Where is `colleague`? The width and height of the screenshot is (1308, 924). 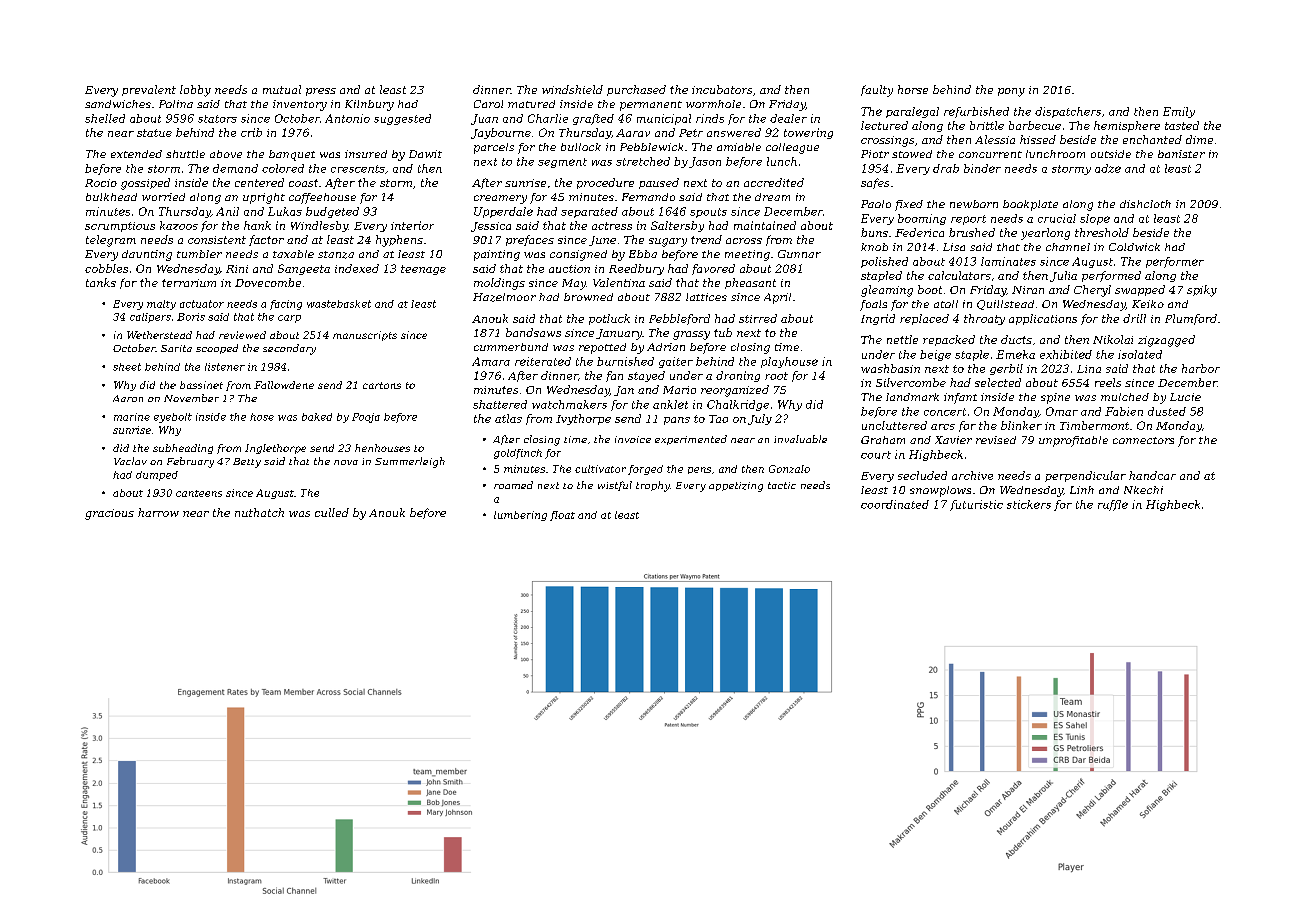 colleague is located at coordinates (792, 148).
